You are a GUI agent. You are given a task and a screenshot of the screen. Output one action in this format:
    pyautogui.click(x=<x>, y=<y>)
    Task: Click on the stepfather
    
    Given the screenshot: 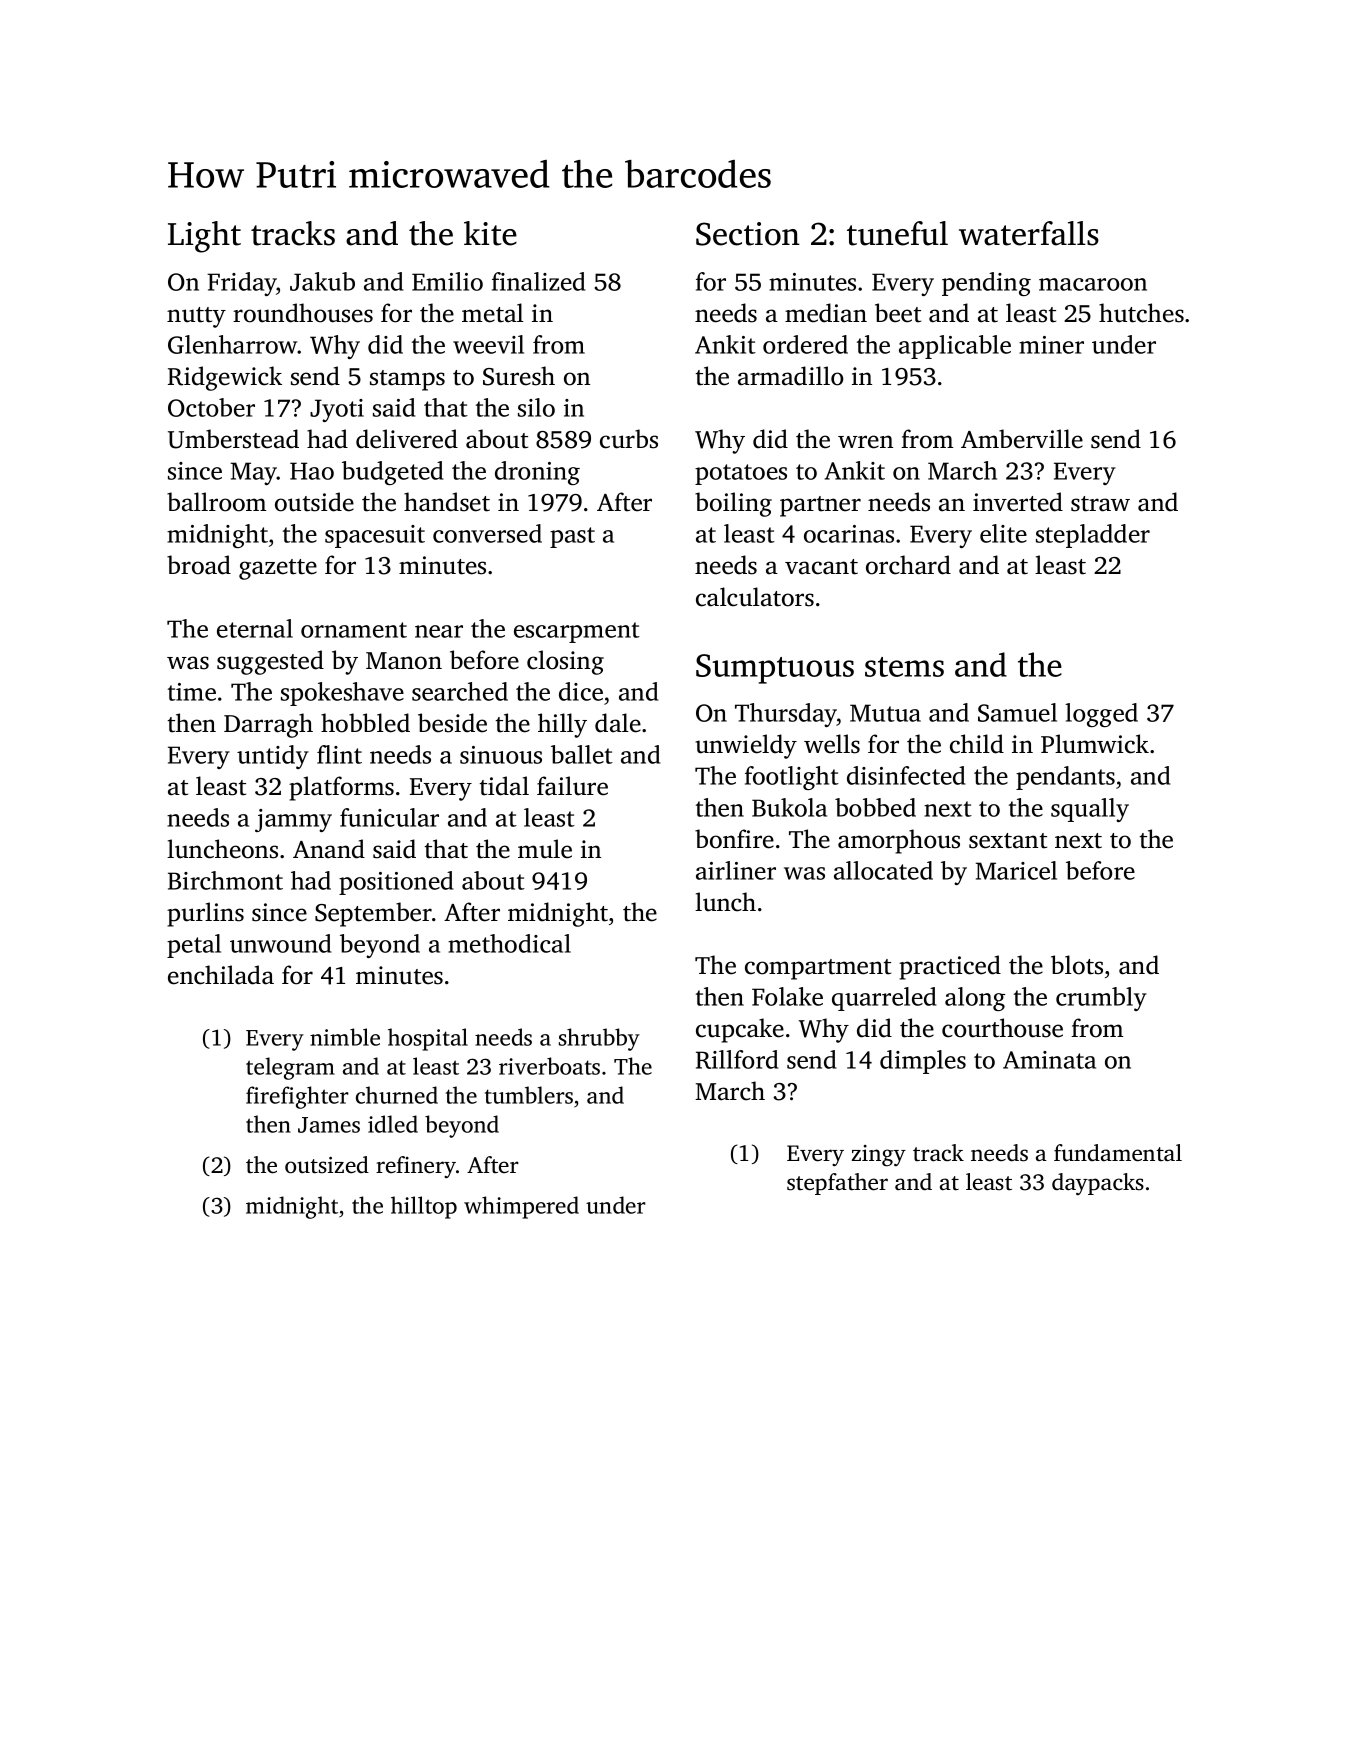 What is the action you would take?
    pyautogui.click(x=837, y=1184)
